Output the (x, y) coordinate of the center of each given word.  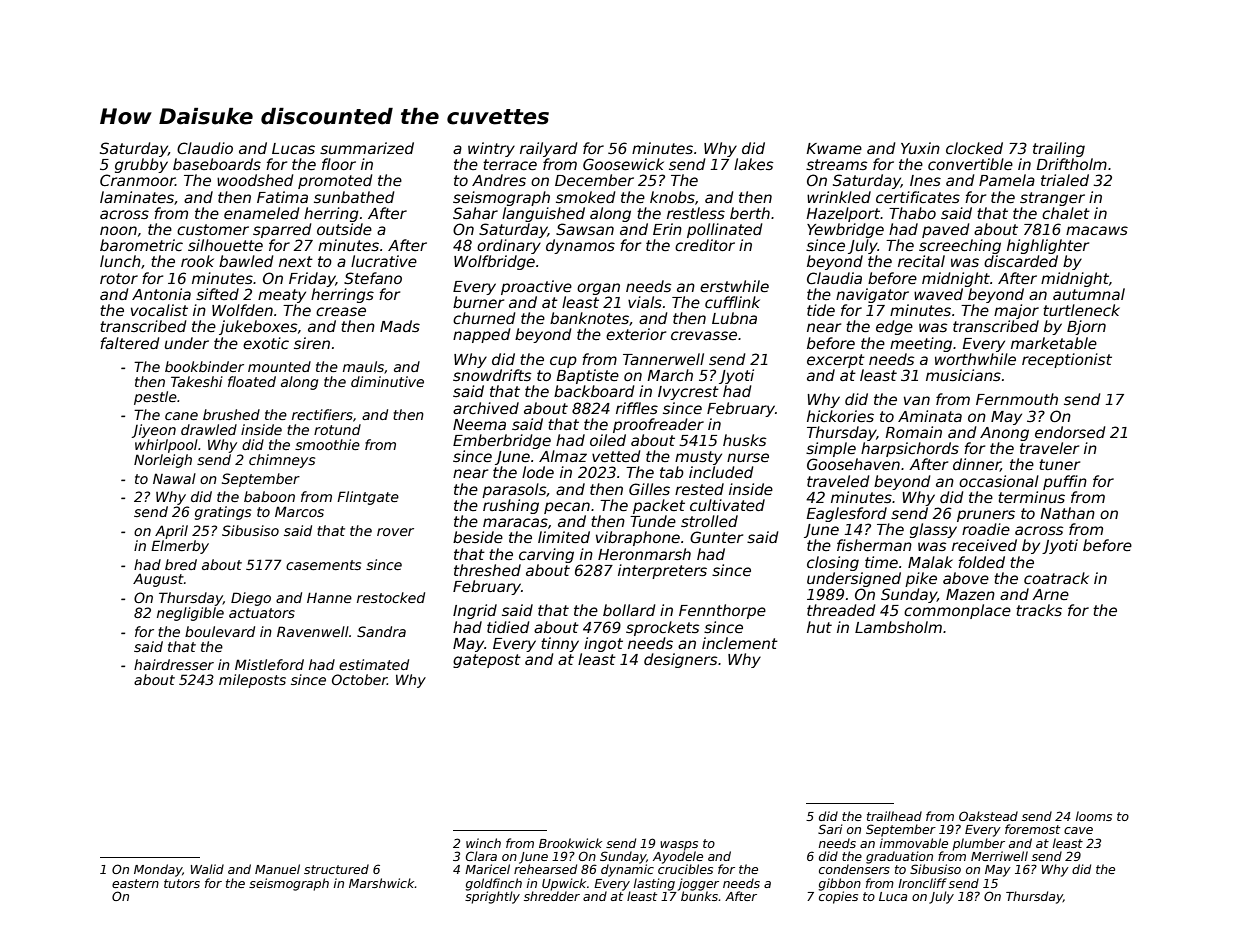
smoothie (327, 444)
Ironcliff (922, 883)
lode (538, 472)
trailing (1059, 149)
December (594, 180)
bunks (699, 896)
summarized (367, 148)
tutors (182, 883)
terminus (1031, 497)
